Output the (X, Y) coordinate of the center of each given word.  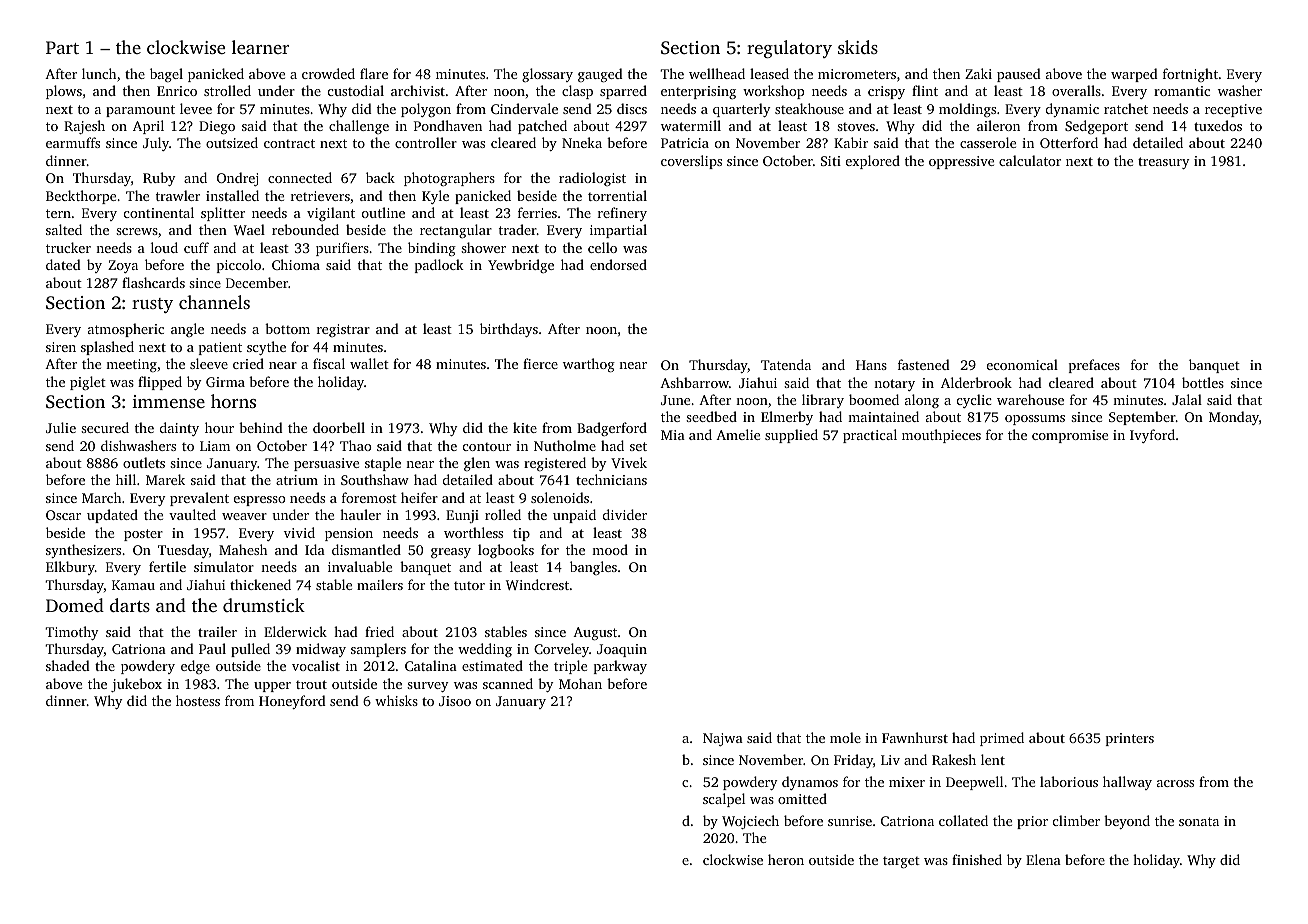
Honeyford (292, 702)
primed (1002, 739)
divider (625, 514)
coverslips (691, 162)
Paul (212, 648)
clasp (577, 92)
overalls (1076, 90)
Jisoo (455, 701)
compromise (1070, 436)
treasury (1163, 163)
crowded (328, 73)
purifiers (342, 249)
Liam (215, 446)
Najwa (723, 739)
